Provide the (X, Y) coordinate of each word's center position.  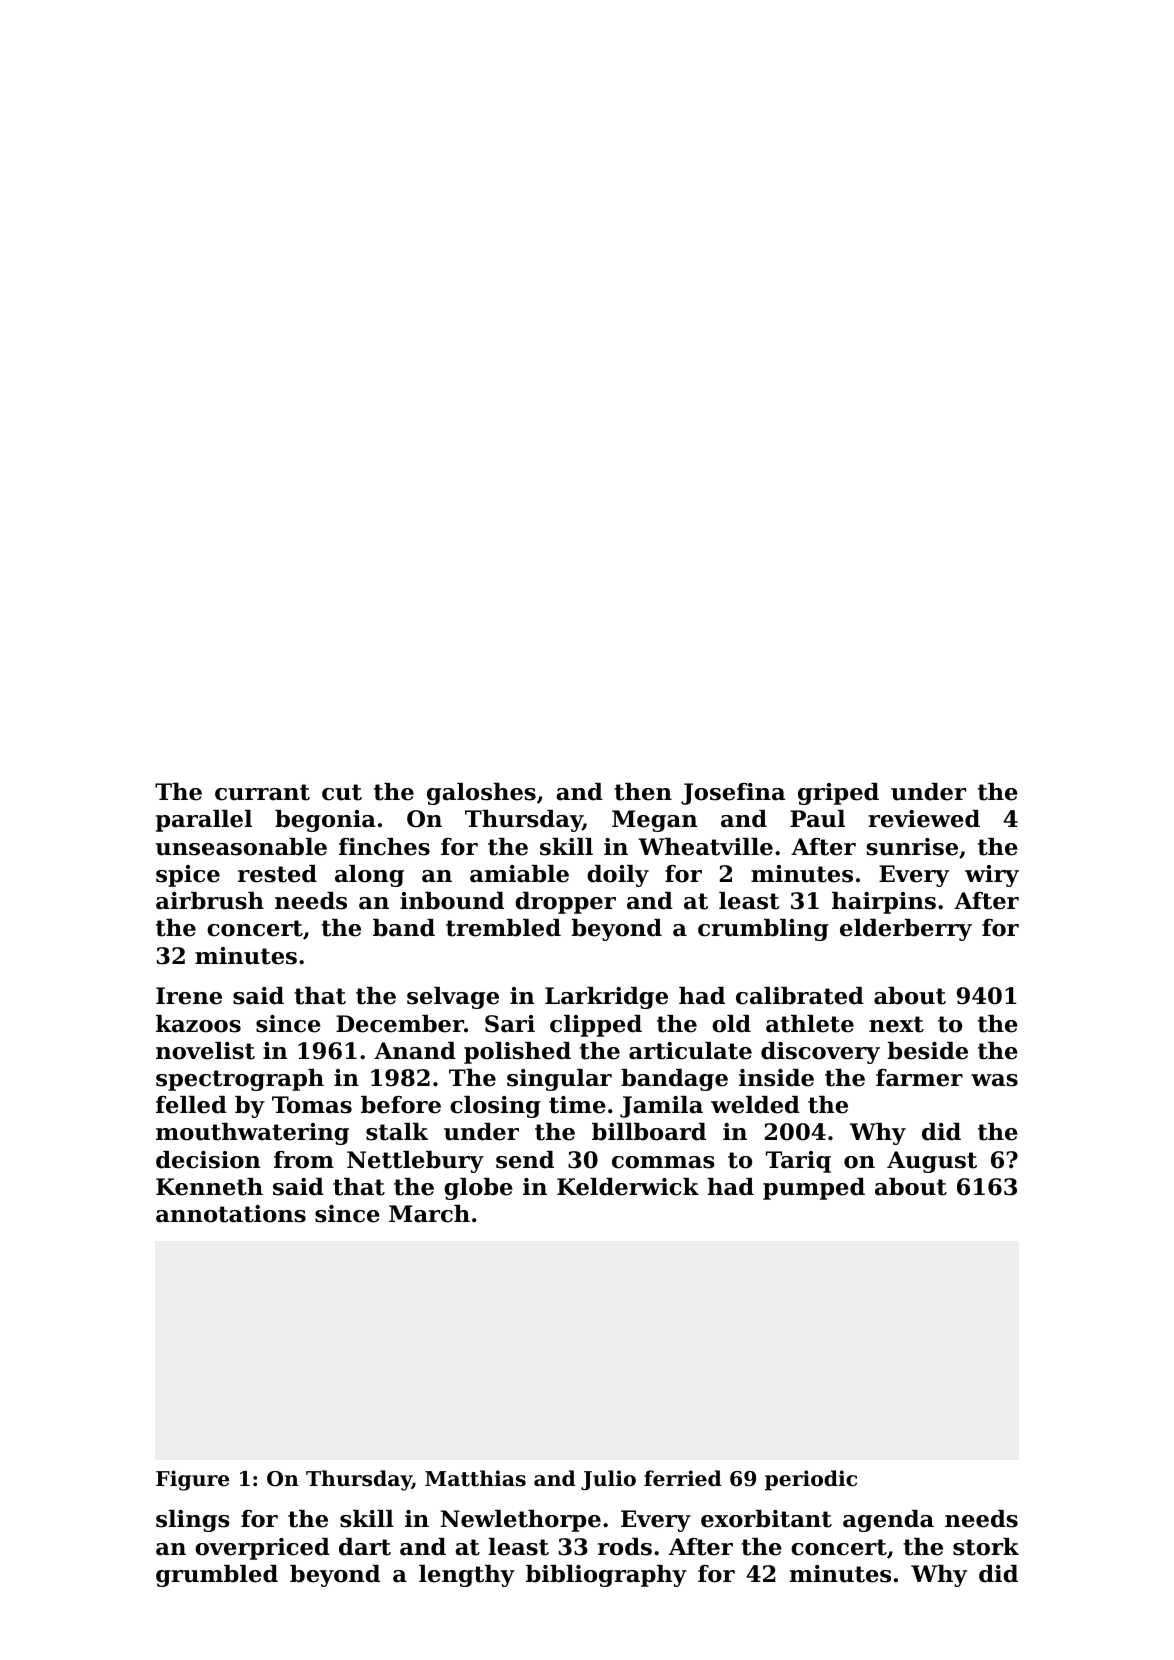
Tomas (312, 1105)
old (731, 1024)
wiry (992, 876)
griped (838, 794)
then (643, 792)
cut (342, 792)
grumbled (217, 1576)
